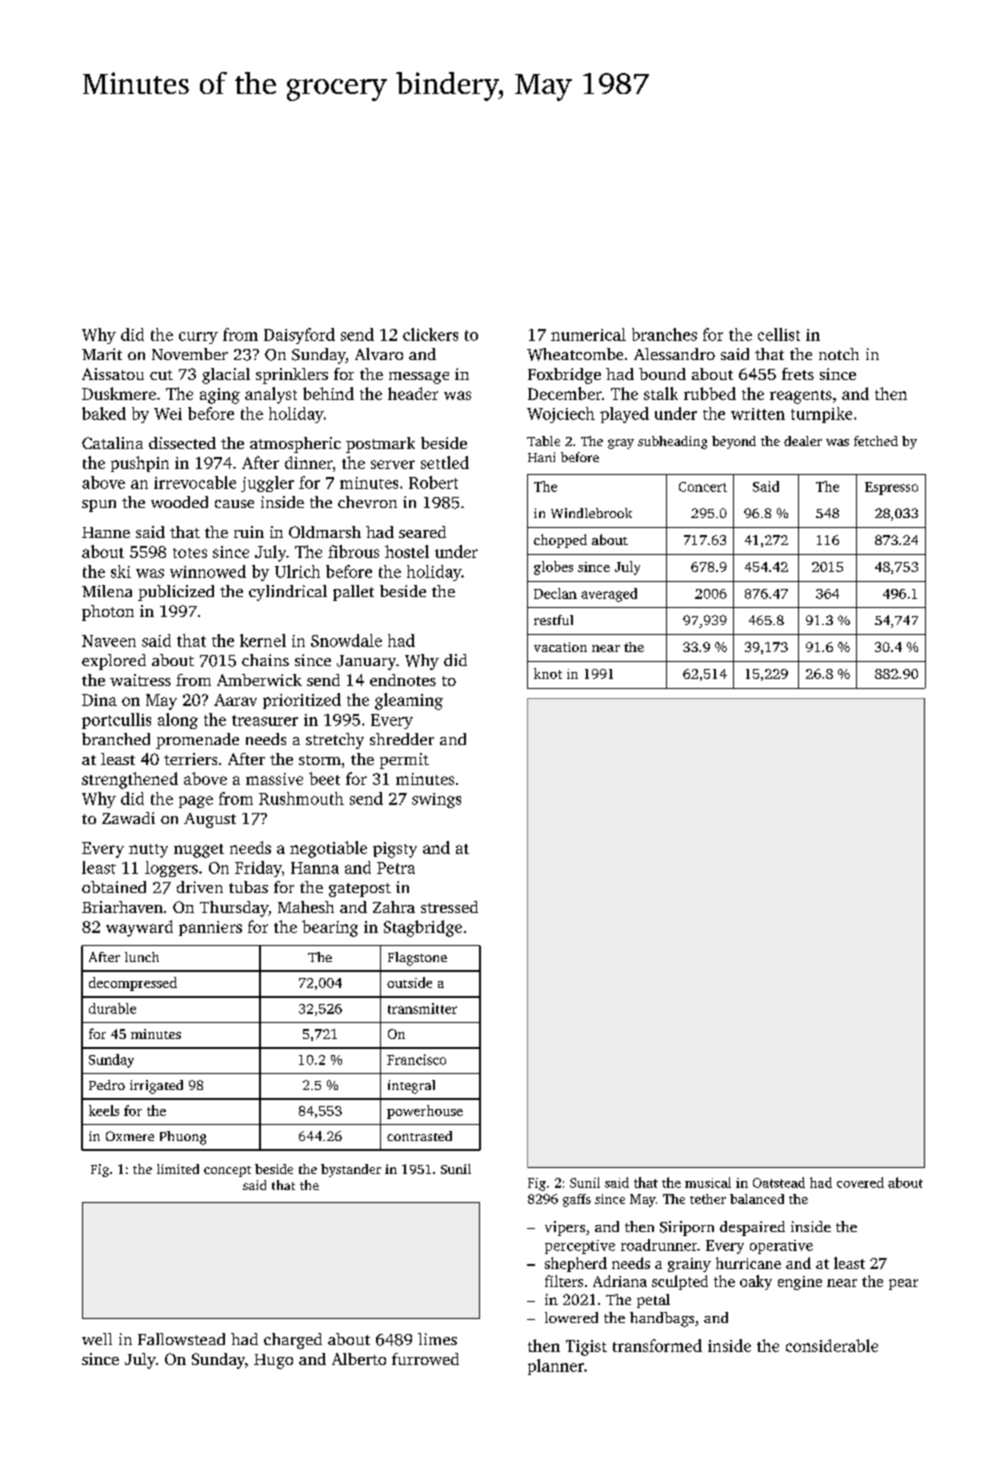 This screenshot has height=1458, width=1007. I want to click on charged, so click(293, 1341).
